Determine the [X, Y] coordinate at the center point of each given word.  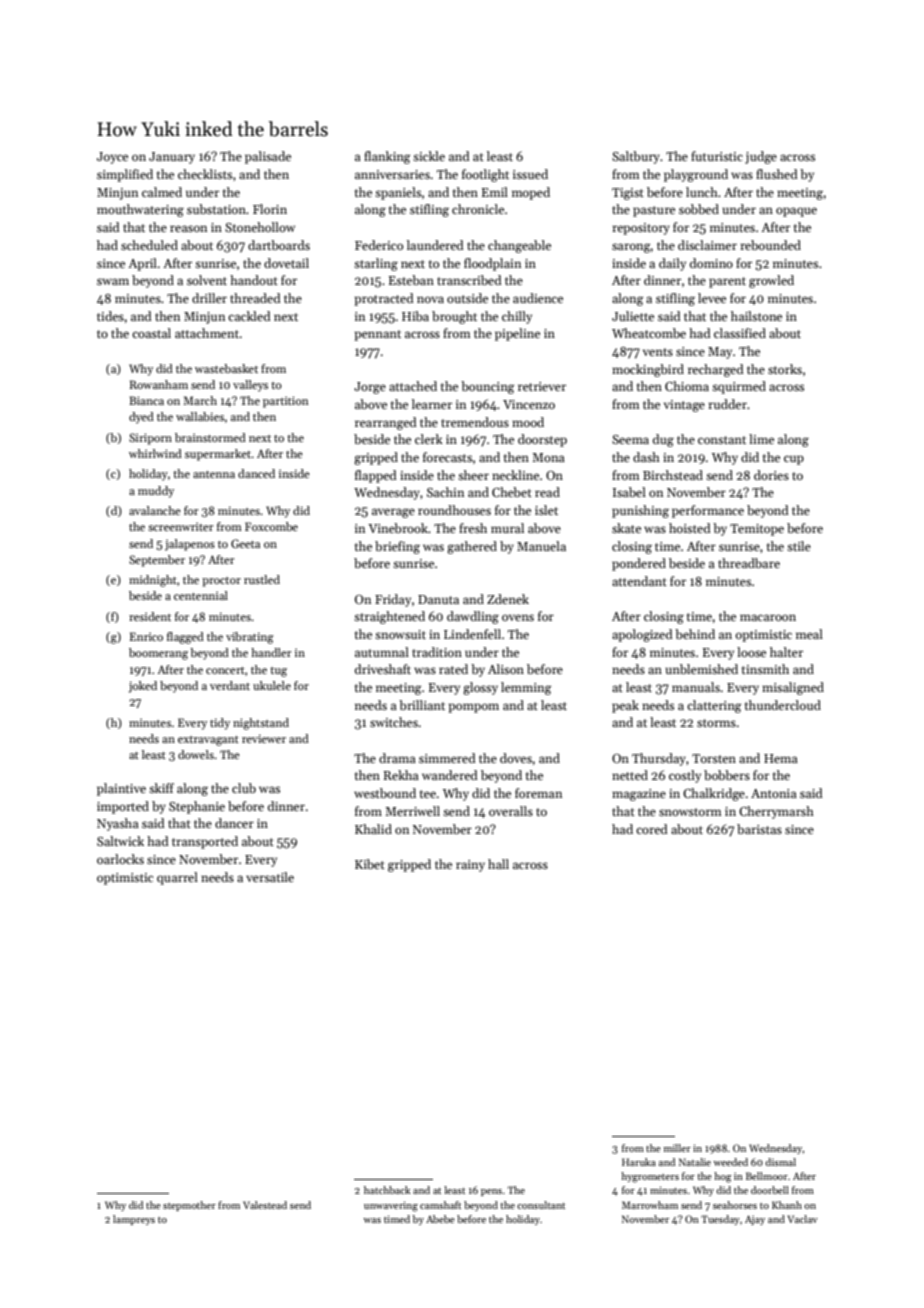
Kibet [370, 864]
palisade [268, 157]
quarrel [177, 878]
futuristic [717, 156]
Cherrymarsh [776, 812]
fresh [473, 528]
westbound [385, 793]
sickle [429, 156]
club [244, 788]
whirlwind [155, 453]
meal [809, 634]
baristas [759, 829]
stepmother [189, 1206]
